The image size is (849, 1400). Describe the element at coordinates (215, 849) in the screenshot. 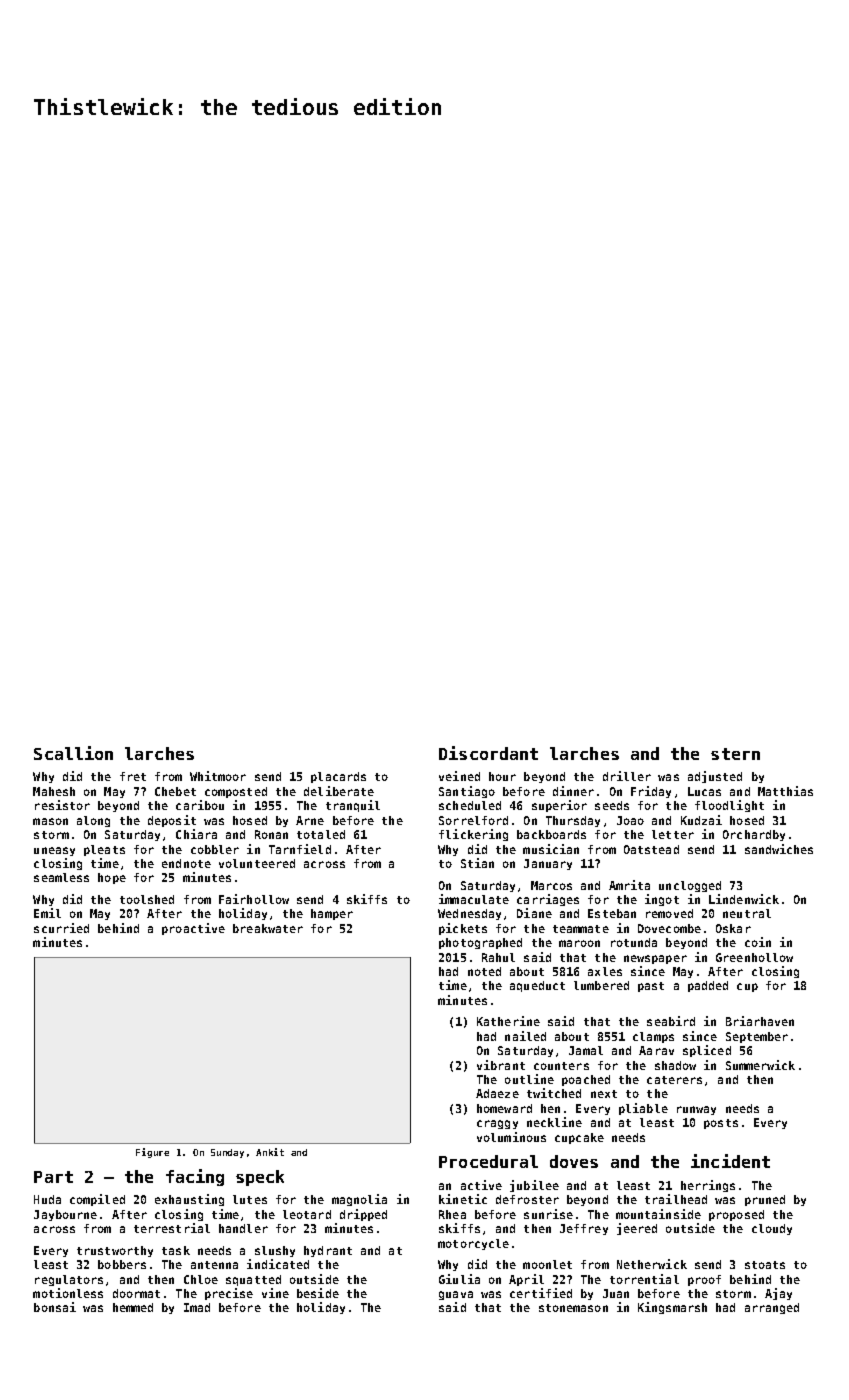

I see `cobbler` at that location.
